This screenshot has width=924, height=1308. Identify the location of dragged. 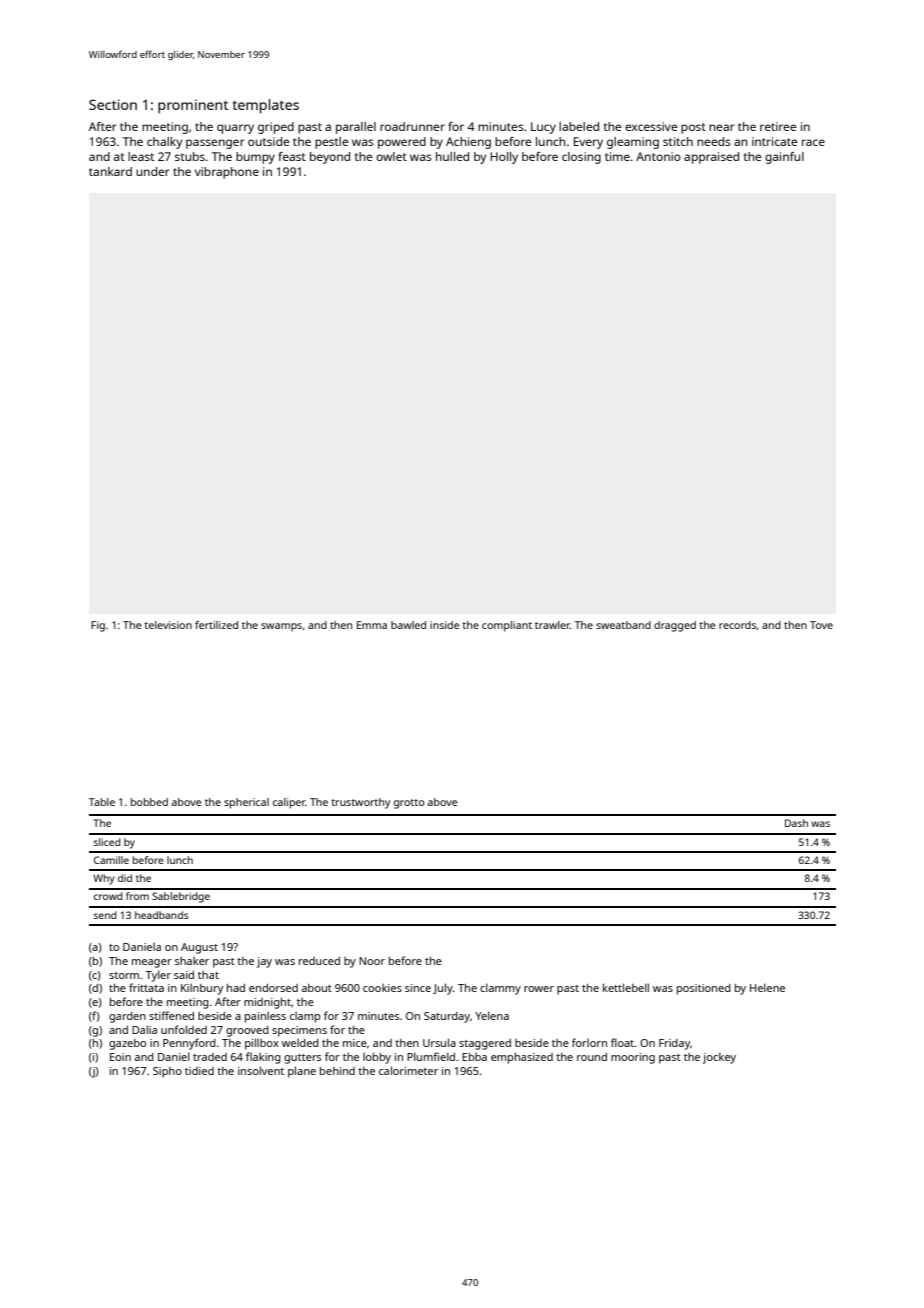
(675, 626).
